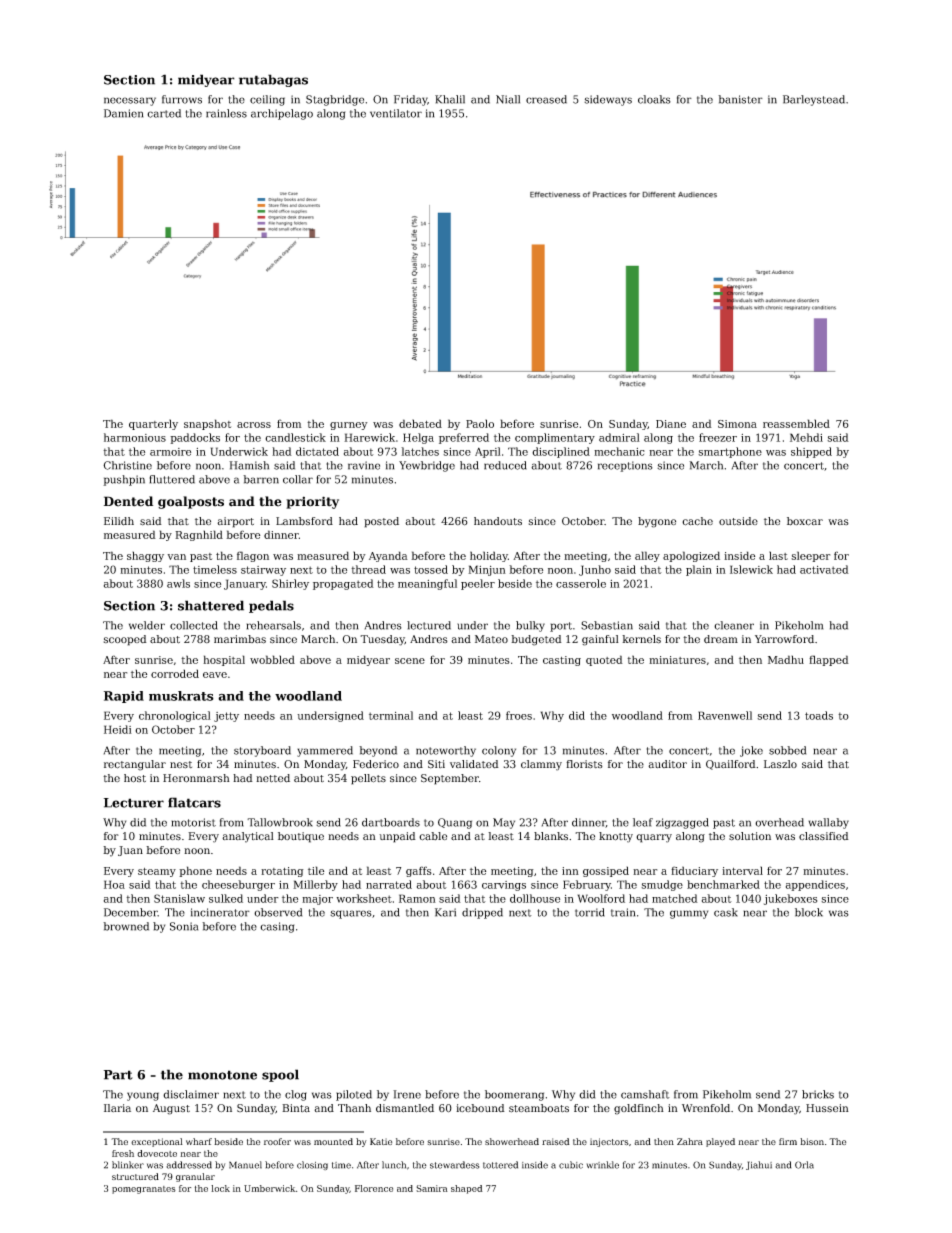 The height and width of the image is (1233, 952). I want to click on archipelago, so click(282, 114).
